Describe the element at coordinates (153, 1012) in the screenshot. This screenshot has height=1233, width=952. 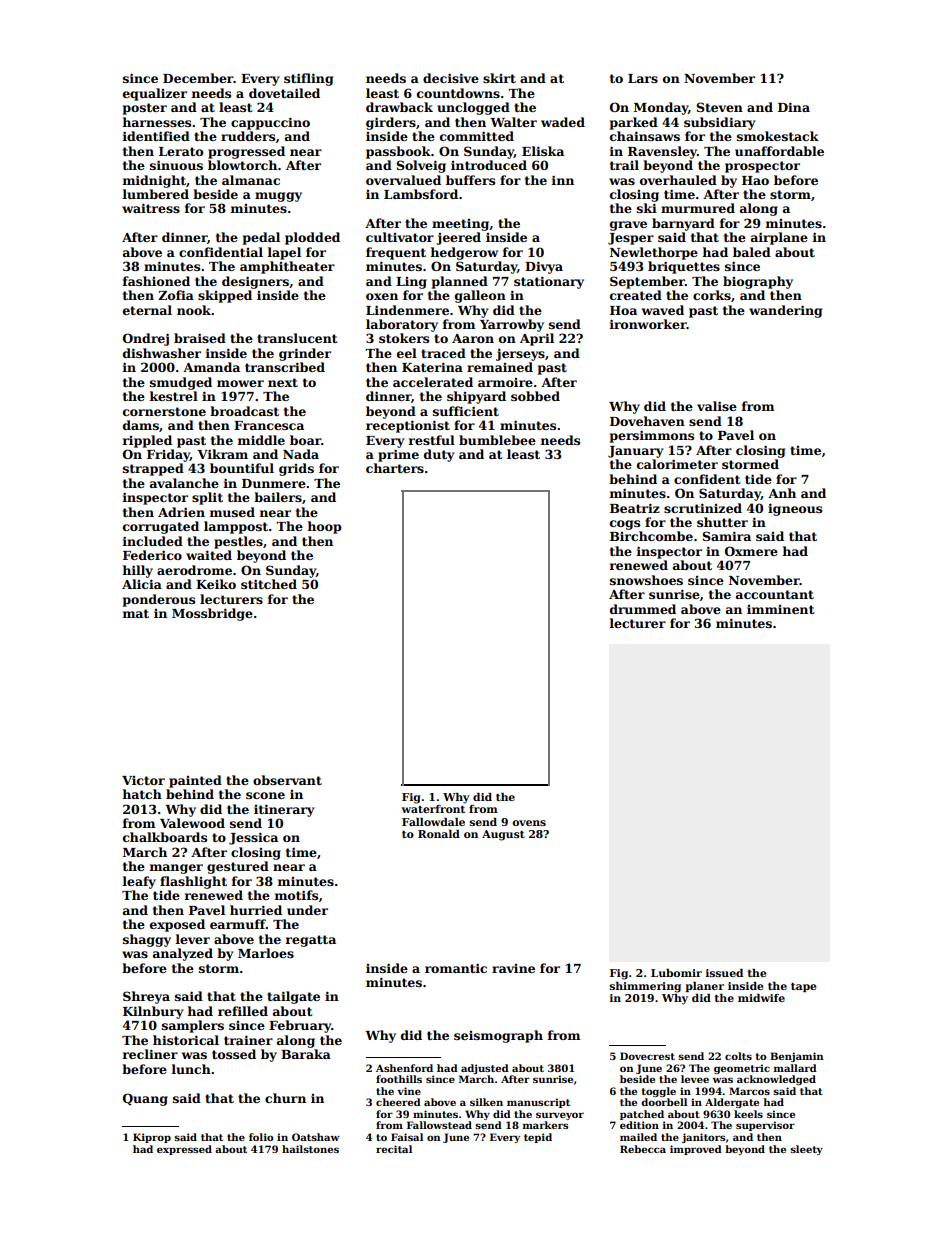
I see `Kilnbury` at that location.
